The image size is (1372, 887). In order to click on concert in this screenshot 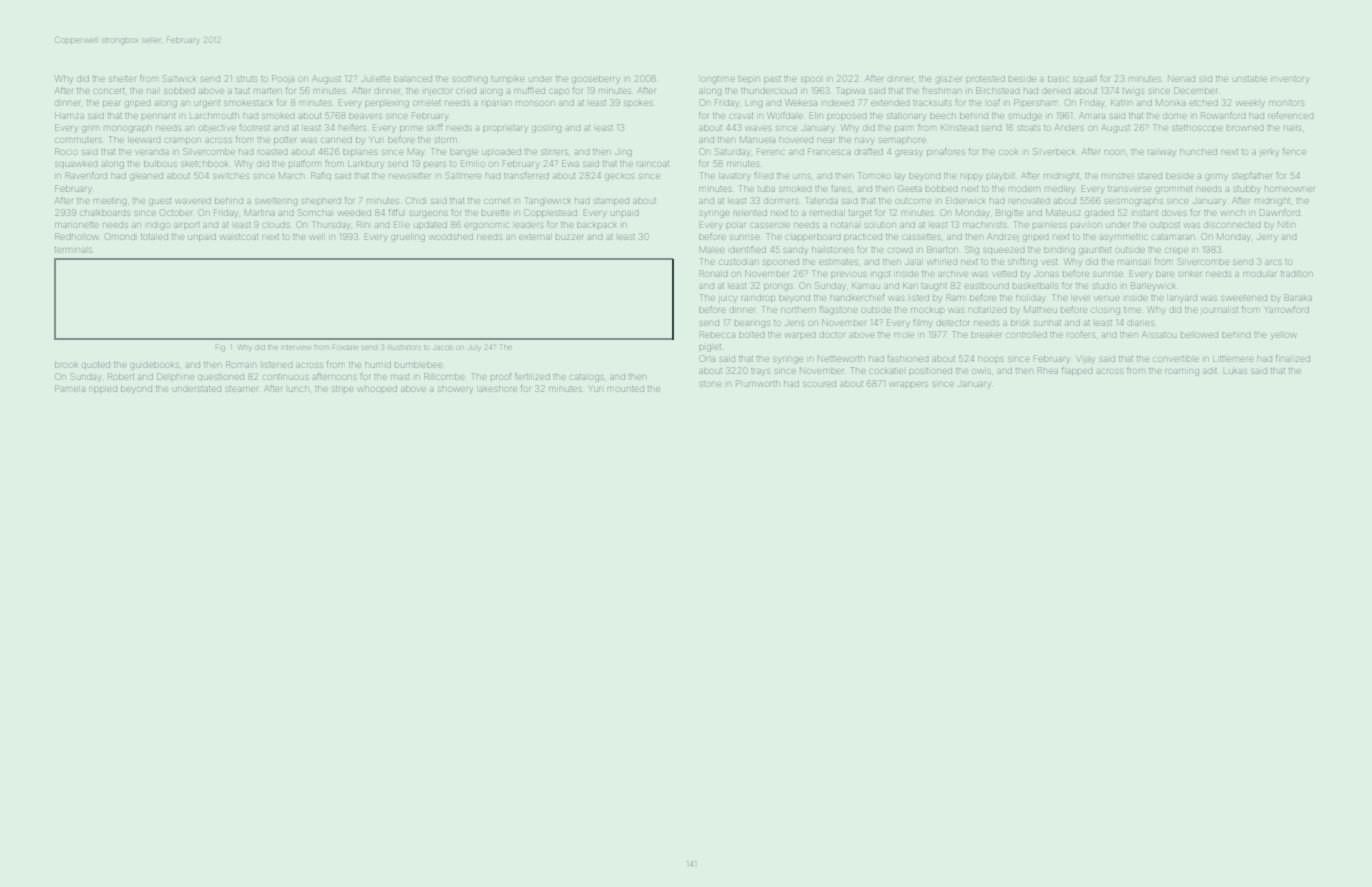, I will do `click(109, 91)`.
